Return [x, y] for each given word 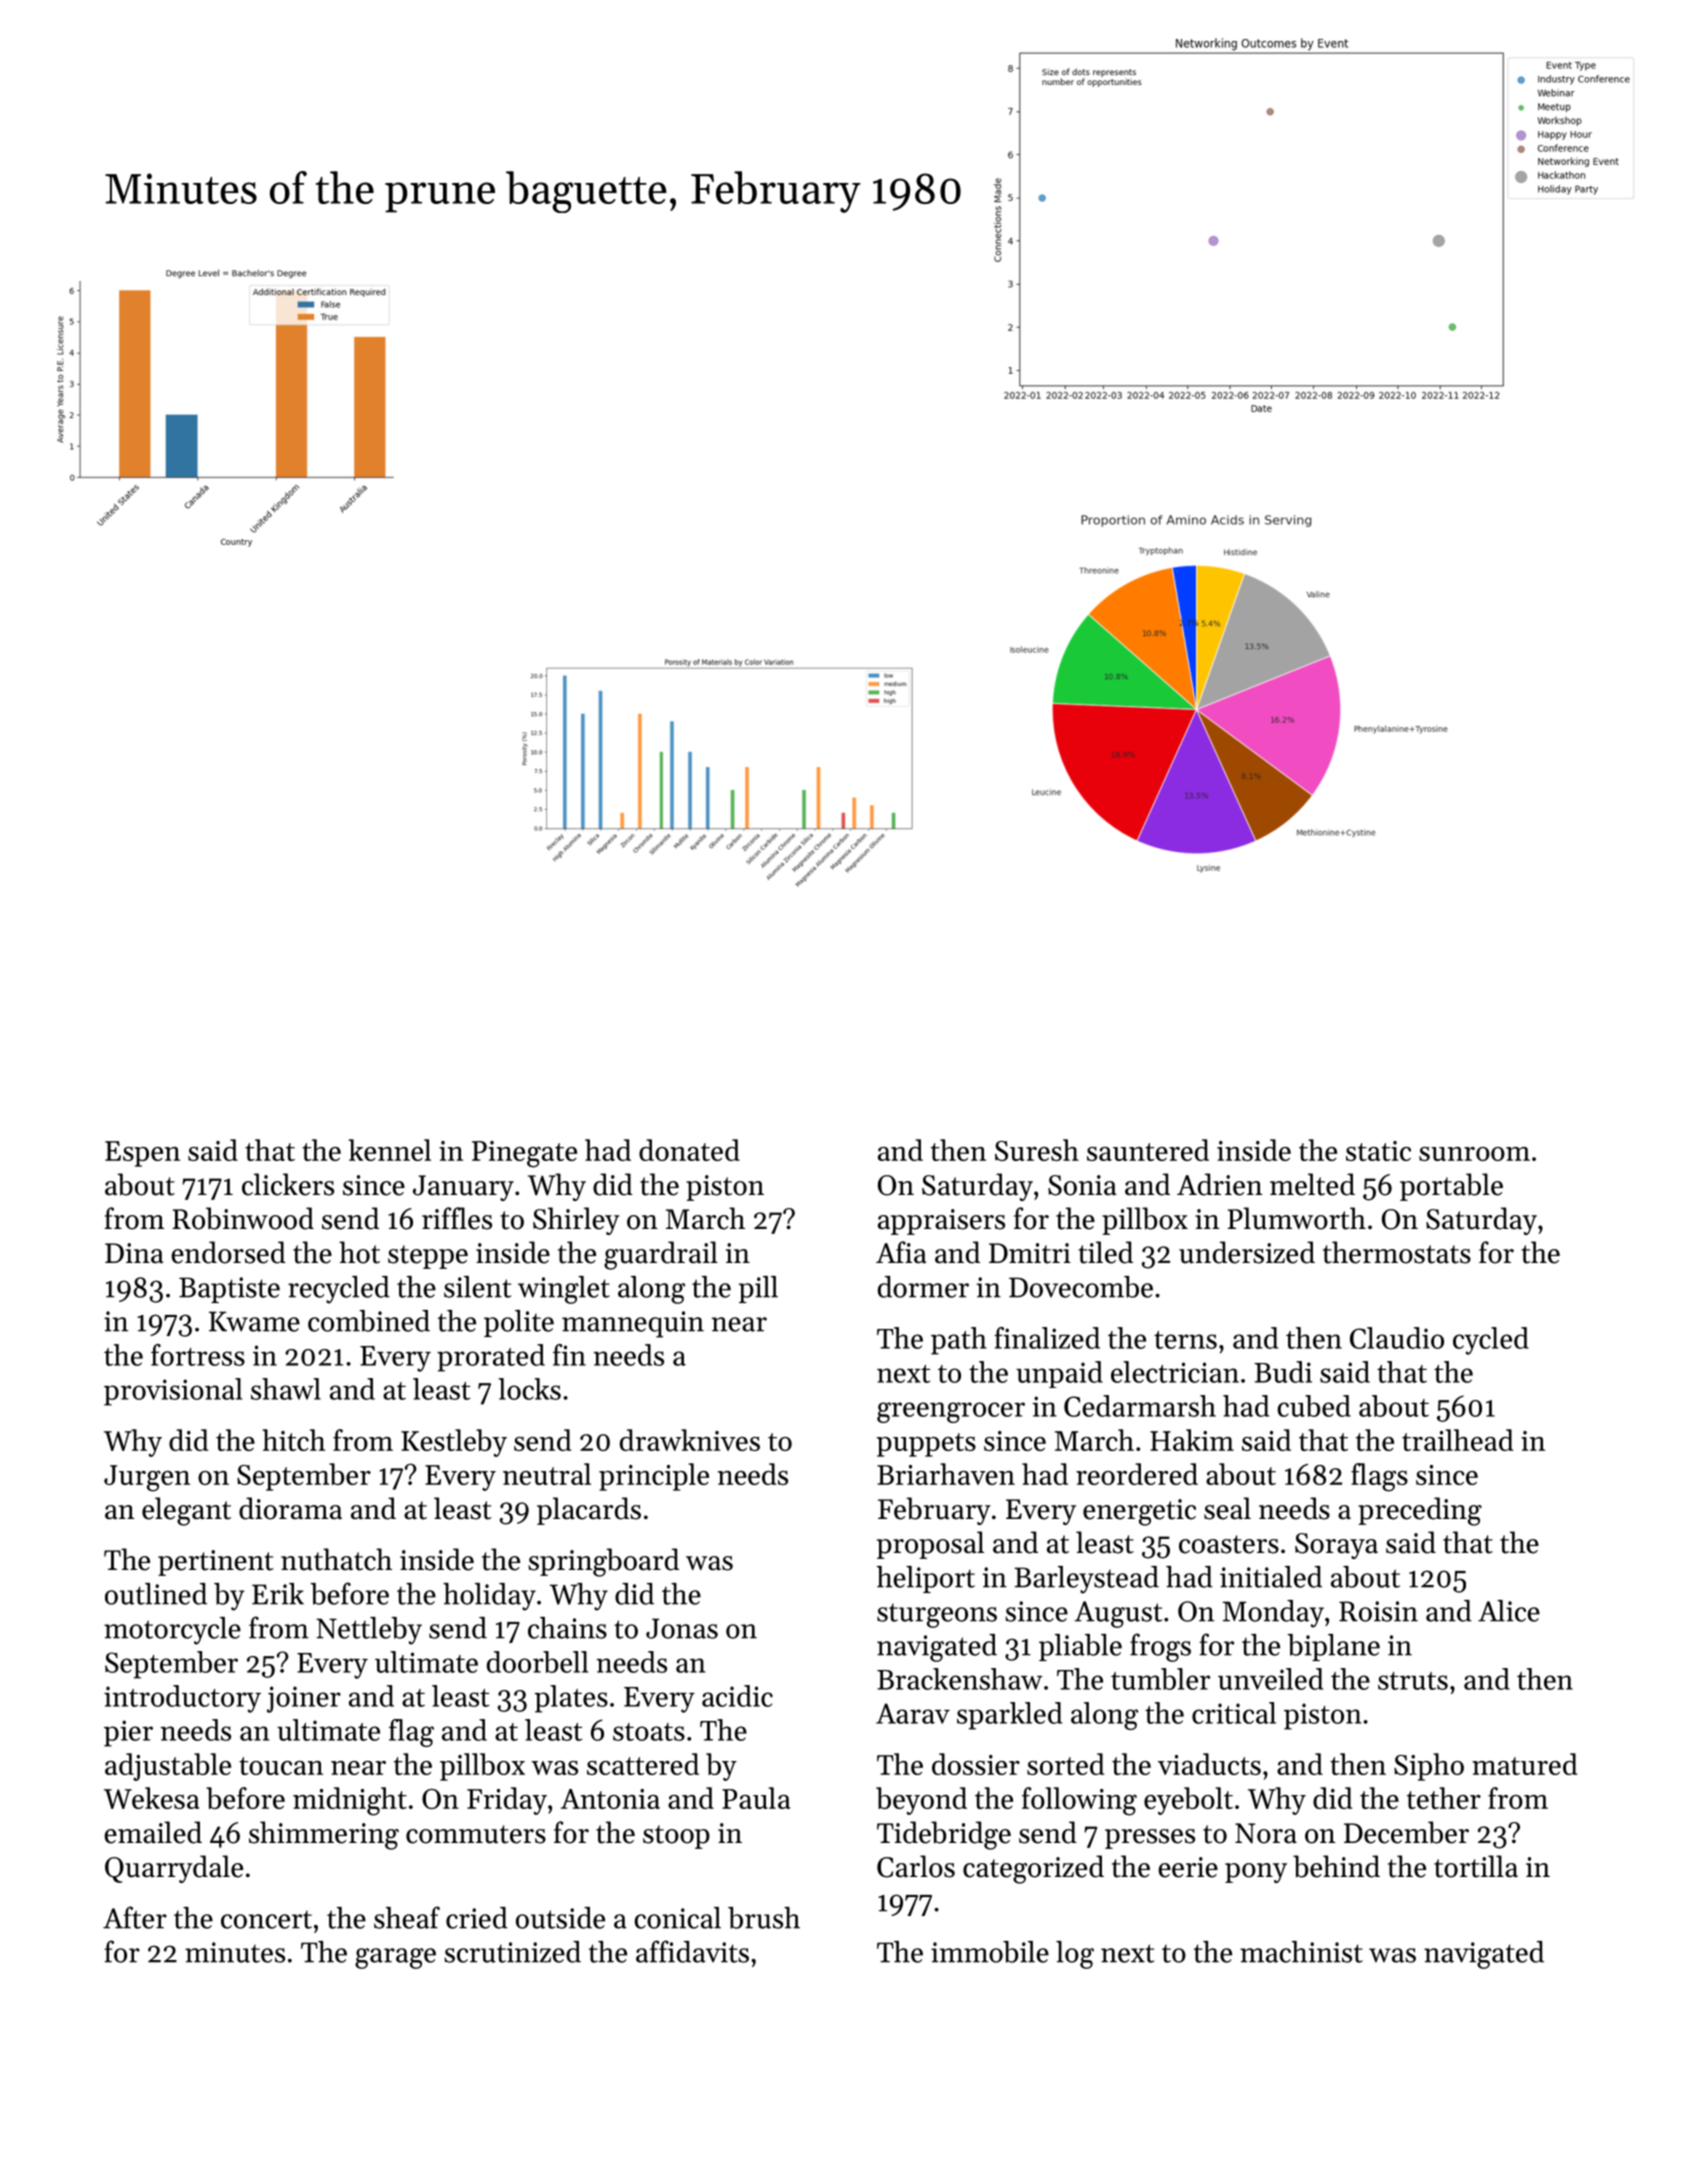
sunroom [1474, 1154]
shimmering [324, 1835]
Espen [142, 1154]
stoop [676, 1837]
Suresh [1037, 1150]
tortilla [1476, 1866]
